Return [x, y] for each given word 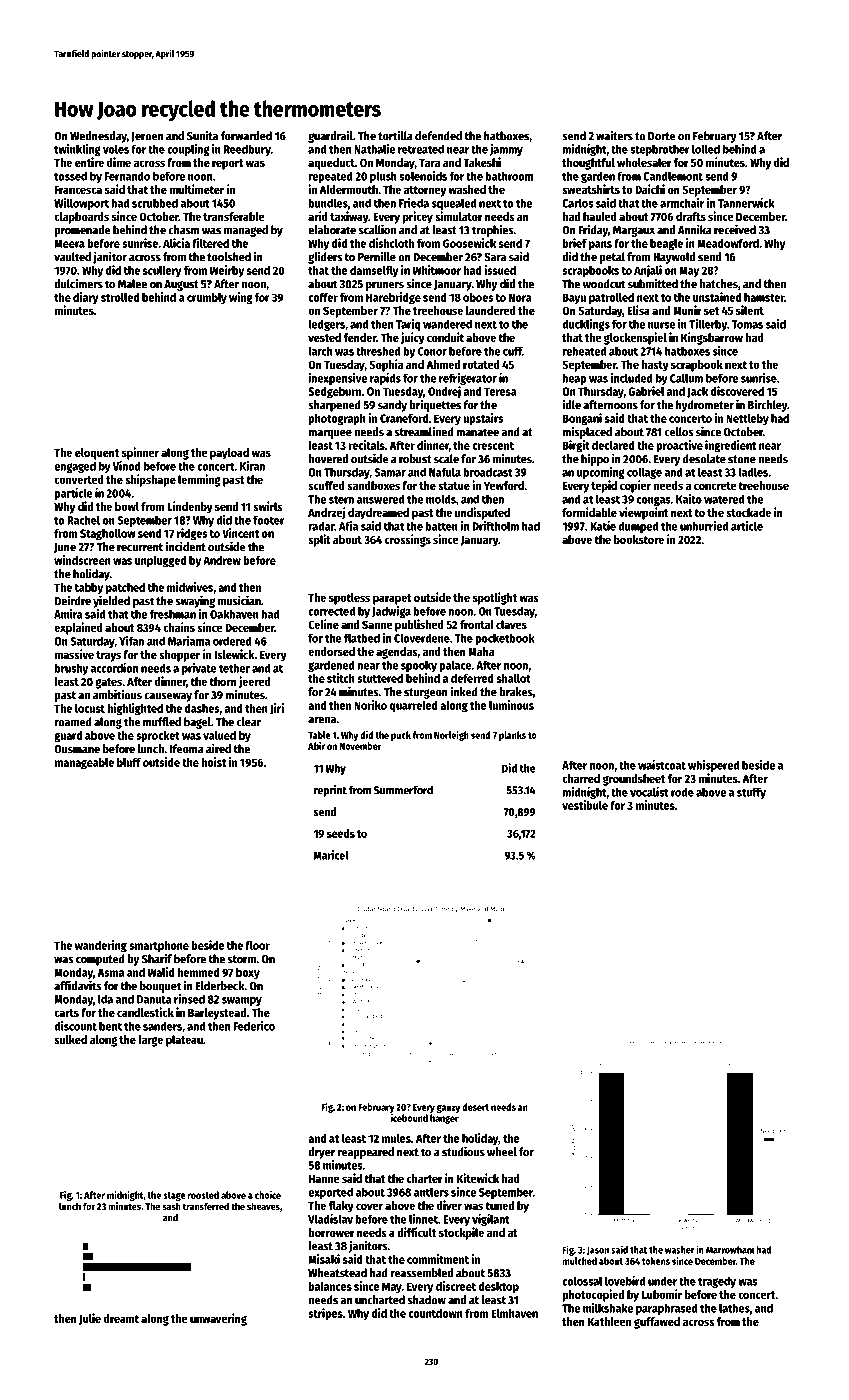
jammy [506, 150]
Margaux [634, 231]
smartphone [159, 947]
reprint [330, 791]
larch [320, 351]
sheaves [263, 1206]
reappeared [366, 1153]
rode [682, 792]
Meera [69, 243]
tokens [656, 1261]
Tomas [747, 324]
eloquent [97, 454]
